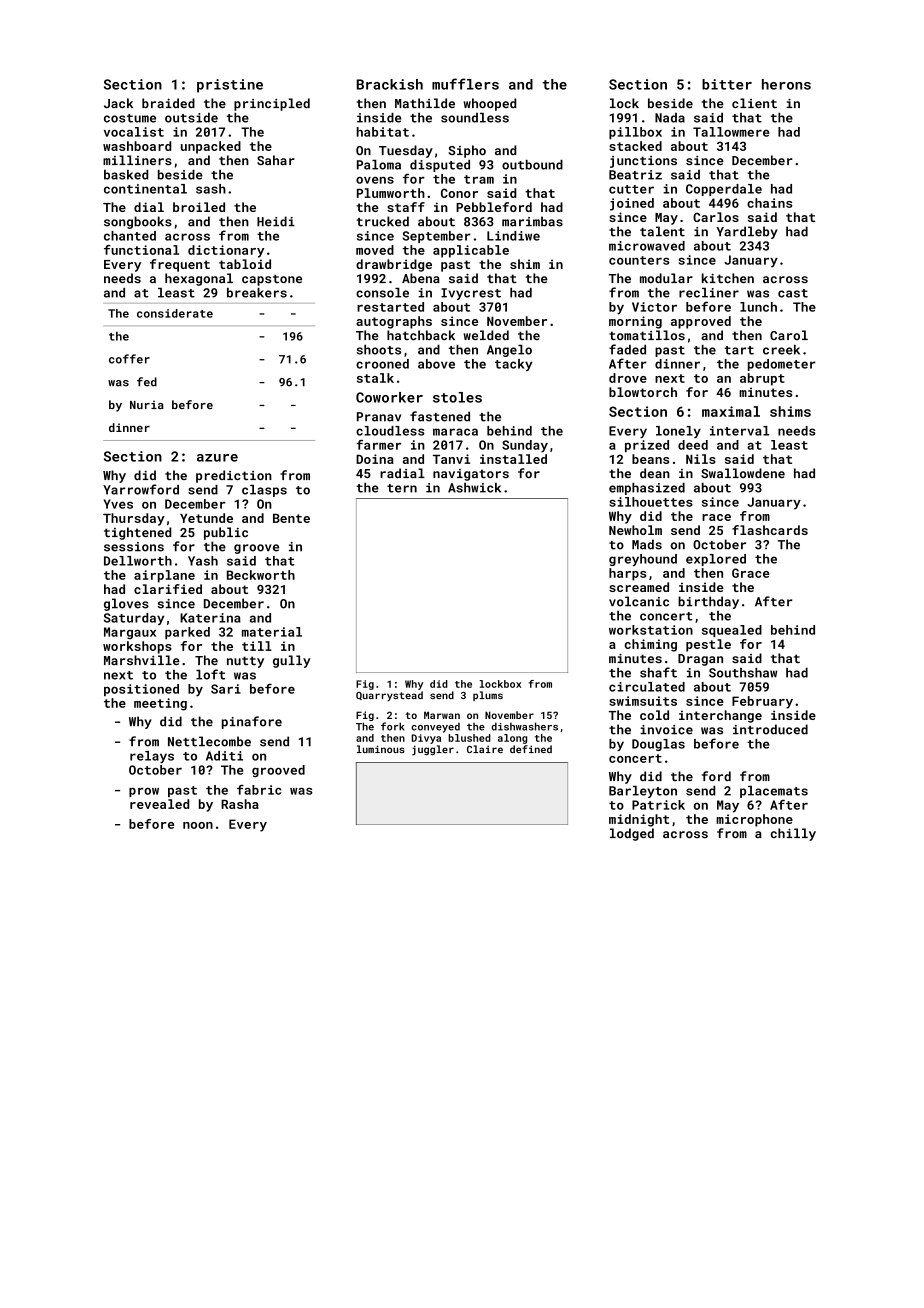 The width and height of the screenshot is (924, 1308). Describe the element at coordinates (727, 84) in the screenshot. I see `bitter` at that location.
